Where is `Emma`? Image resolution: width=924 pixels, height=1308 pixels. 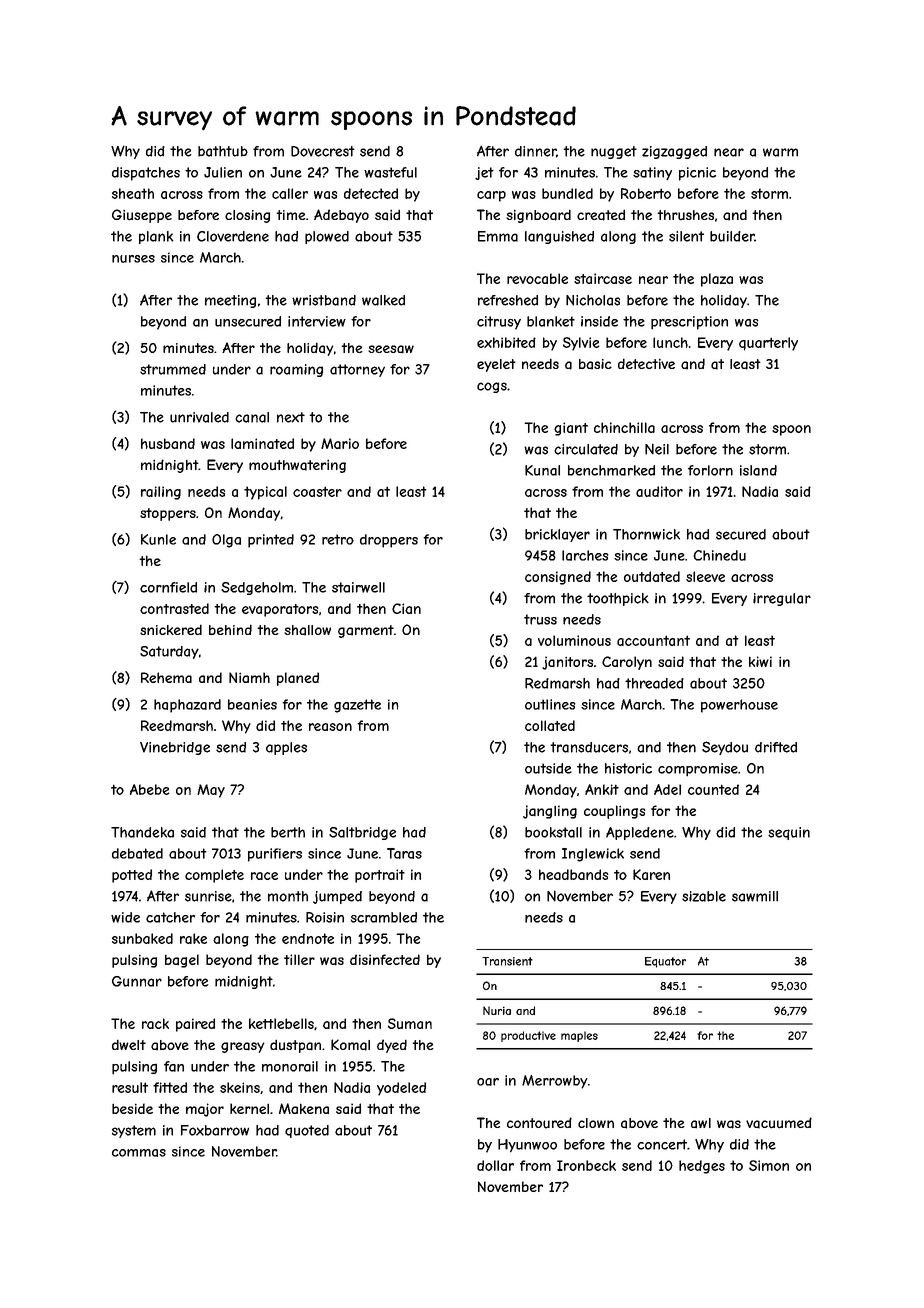 Emma is located at coordinates (498, 236).
